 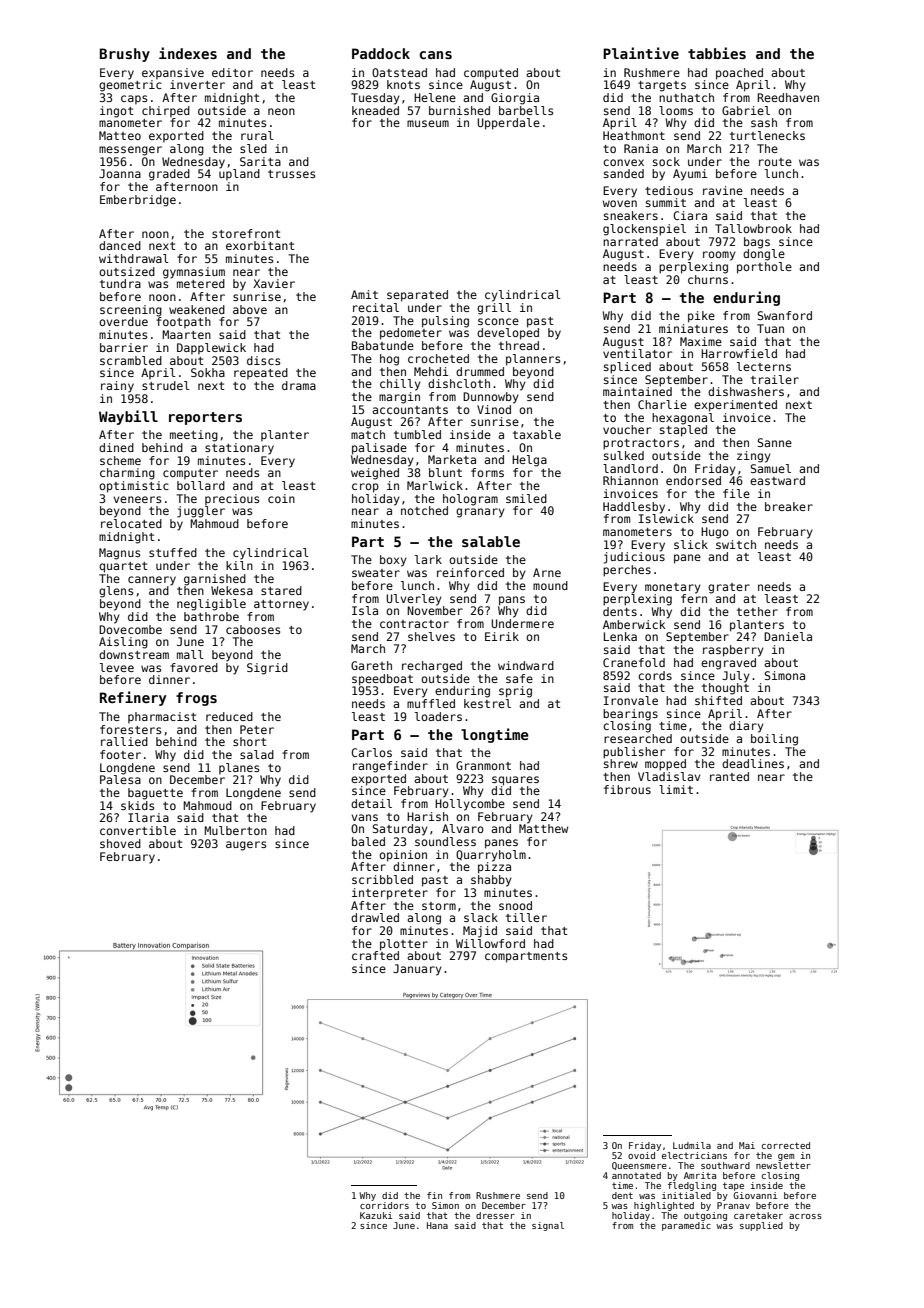 What do you see at coordinates (239, 565) in the page?
I see `kiln` at bounding box center [239, 565].
